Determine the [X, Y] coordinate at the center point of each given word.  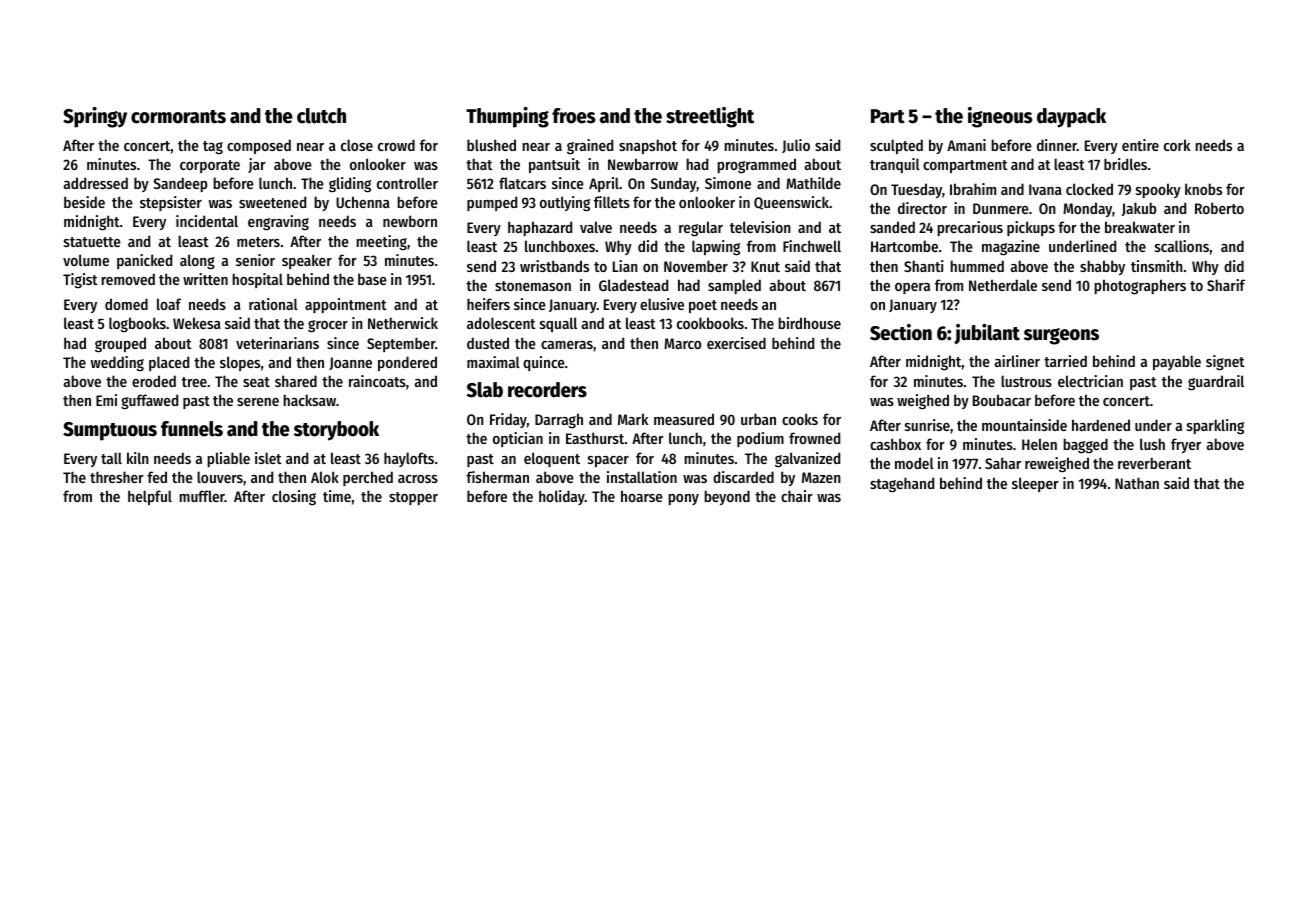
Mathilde [813, 183]
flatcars [522, 183]
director [922, 208]
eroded [154, 381]
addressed [96, 183]
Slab [485, 390]
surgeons [1061, 336]
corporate [210, 166]
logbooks [137, 325]
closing [294, 498]
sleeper [1035, 484]
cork [1177, 145]
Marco [682, 343]
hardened [1101, 425]
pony [683, 499]
